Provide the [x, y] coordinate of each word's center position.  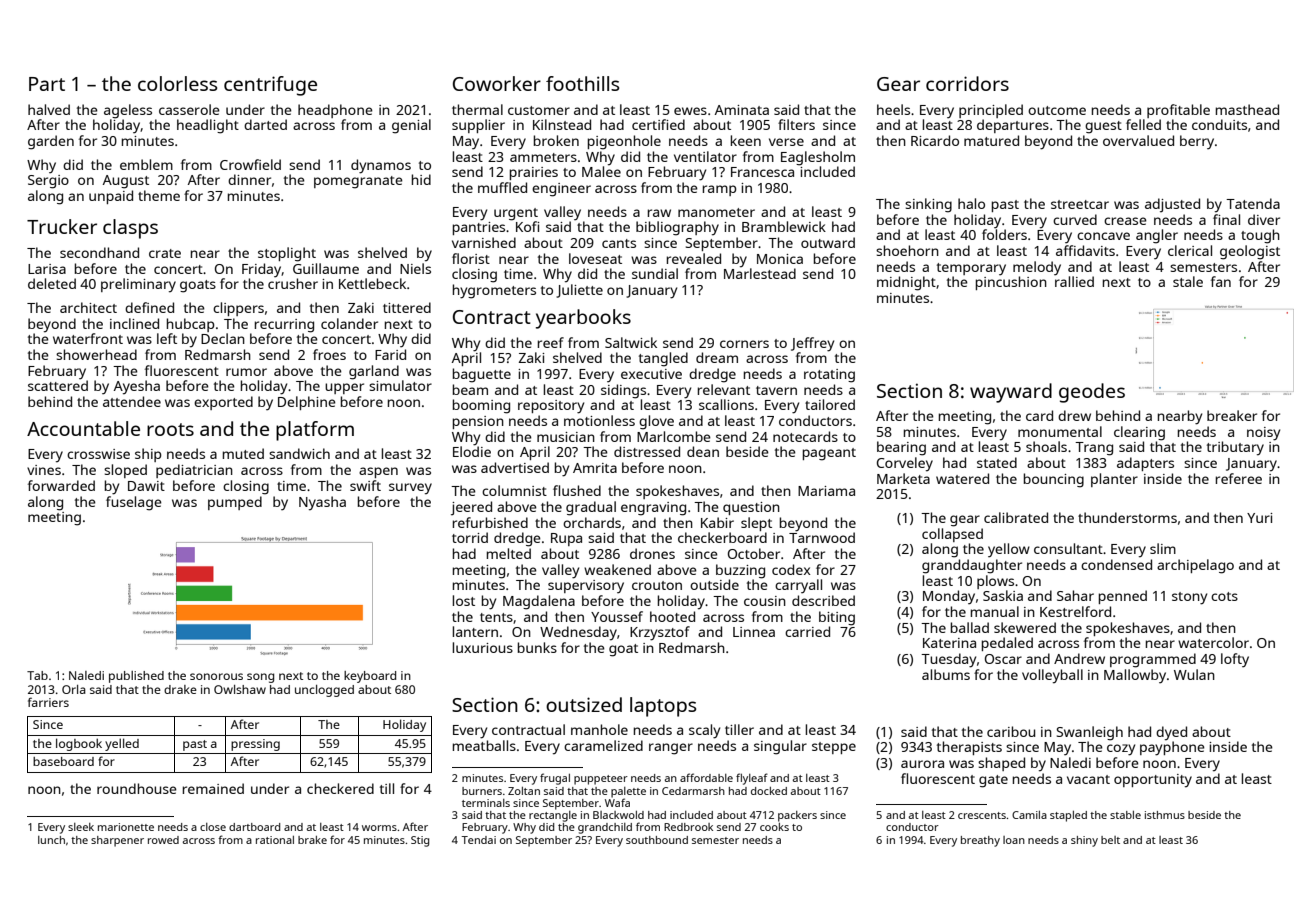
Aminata [742, 110]
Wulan [1194, 674]
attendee [132, 401]
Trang [1094, 449]
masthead [1247, 109]
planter [1114, 480]
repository [551, 407]
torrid [470, 537]
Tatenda [1253, 203]
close [213, 827]
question [751, 508]
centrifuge [270, 86]
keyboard [370, 677]
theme [159, 195]
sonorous [216, 676]
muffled [502, 187]
